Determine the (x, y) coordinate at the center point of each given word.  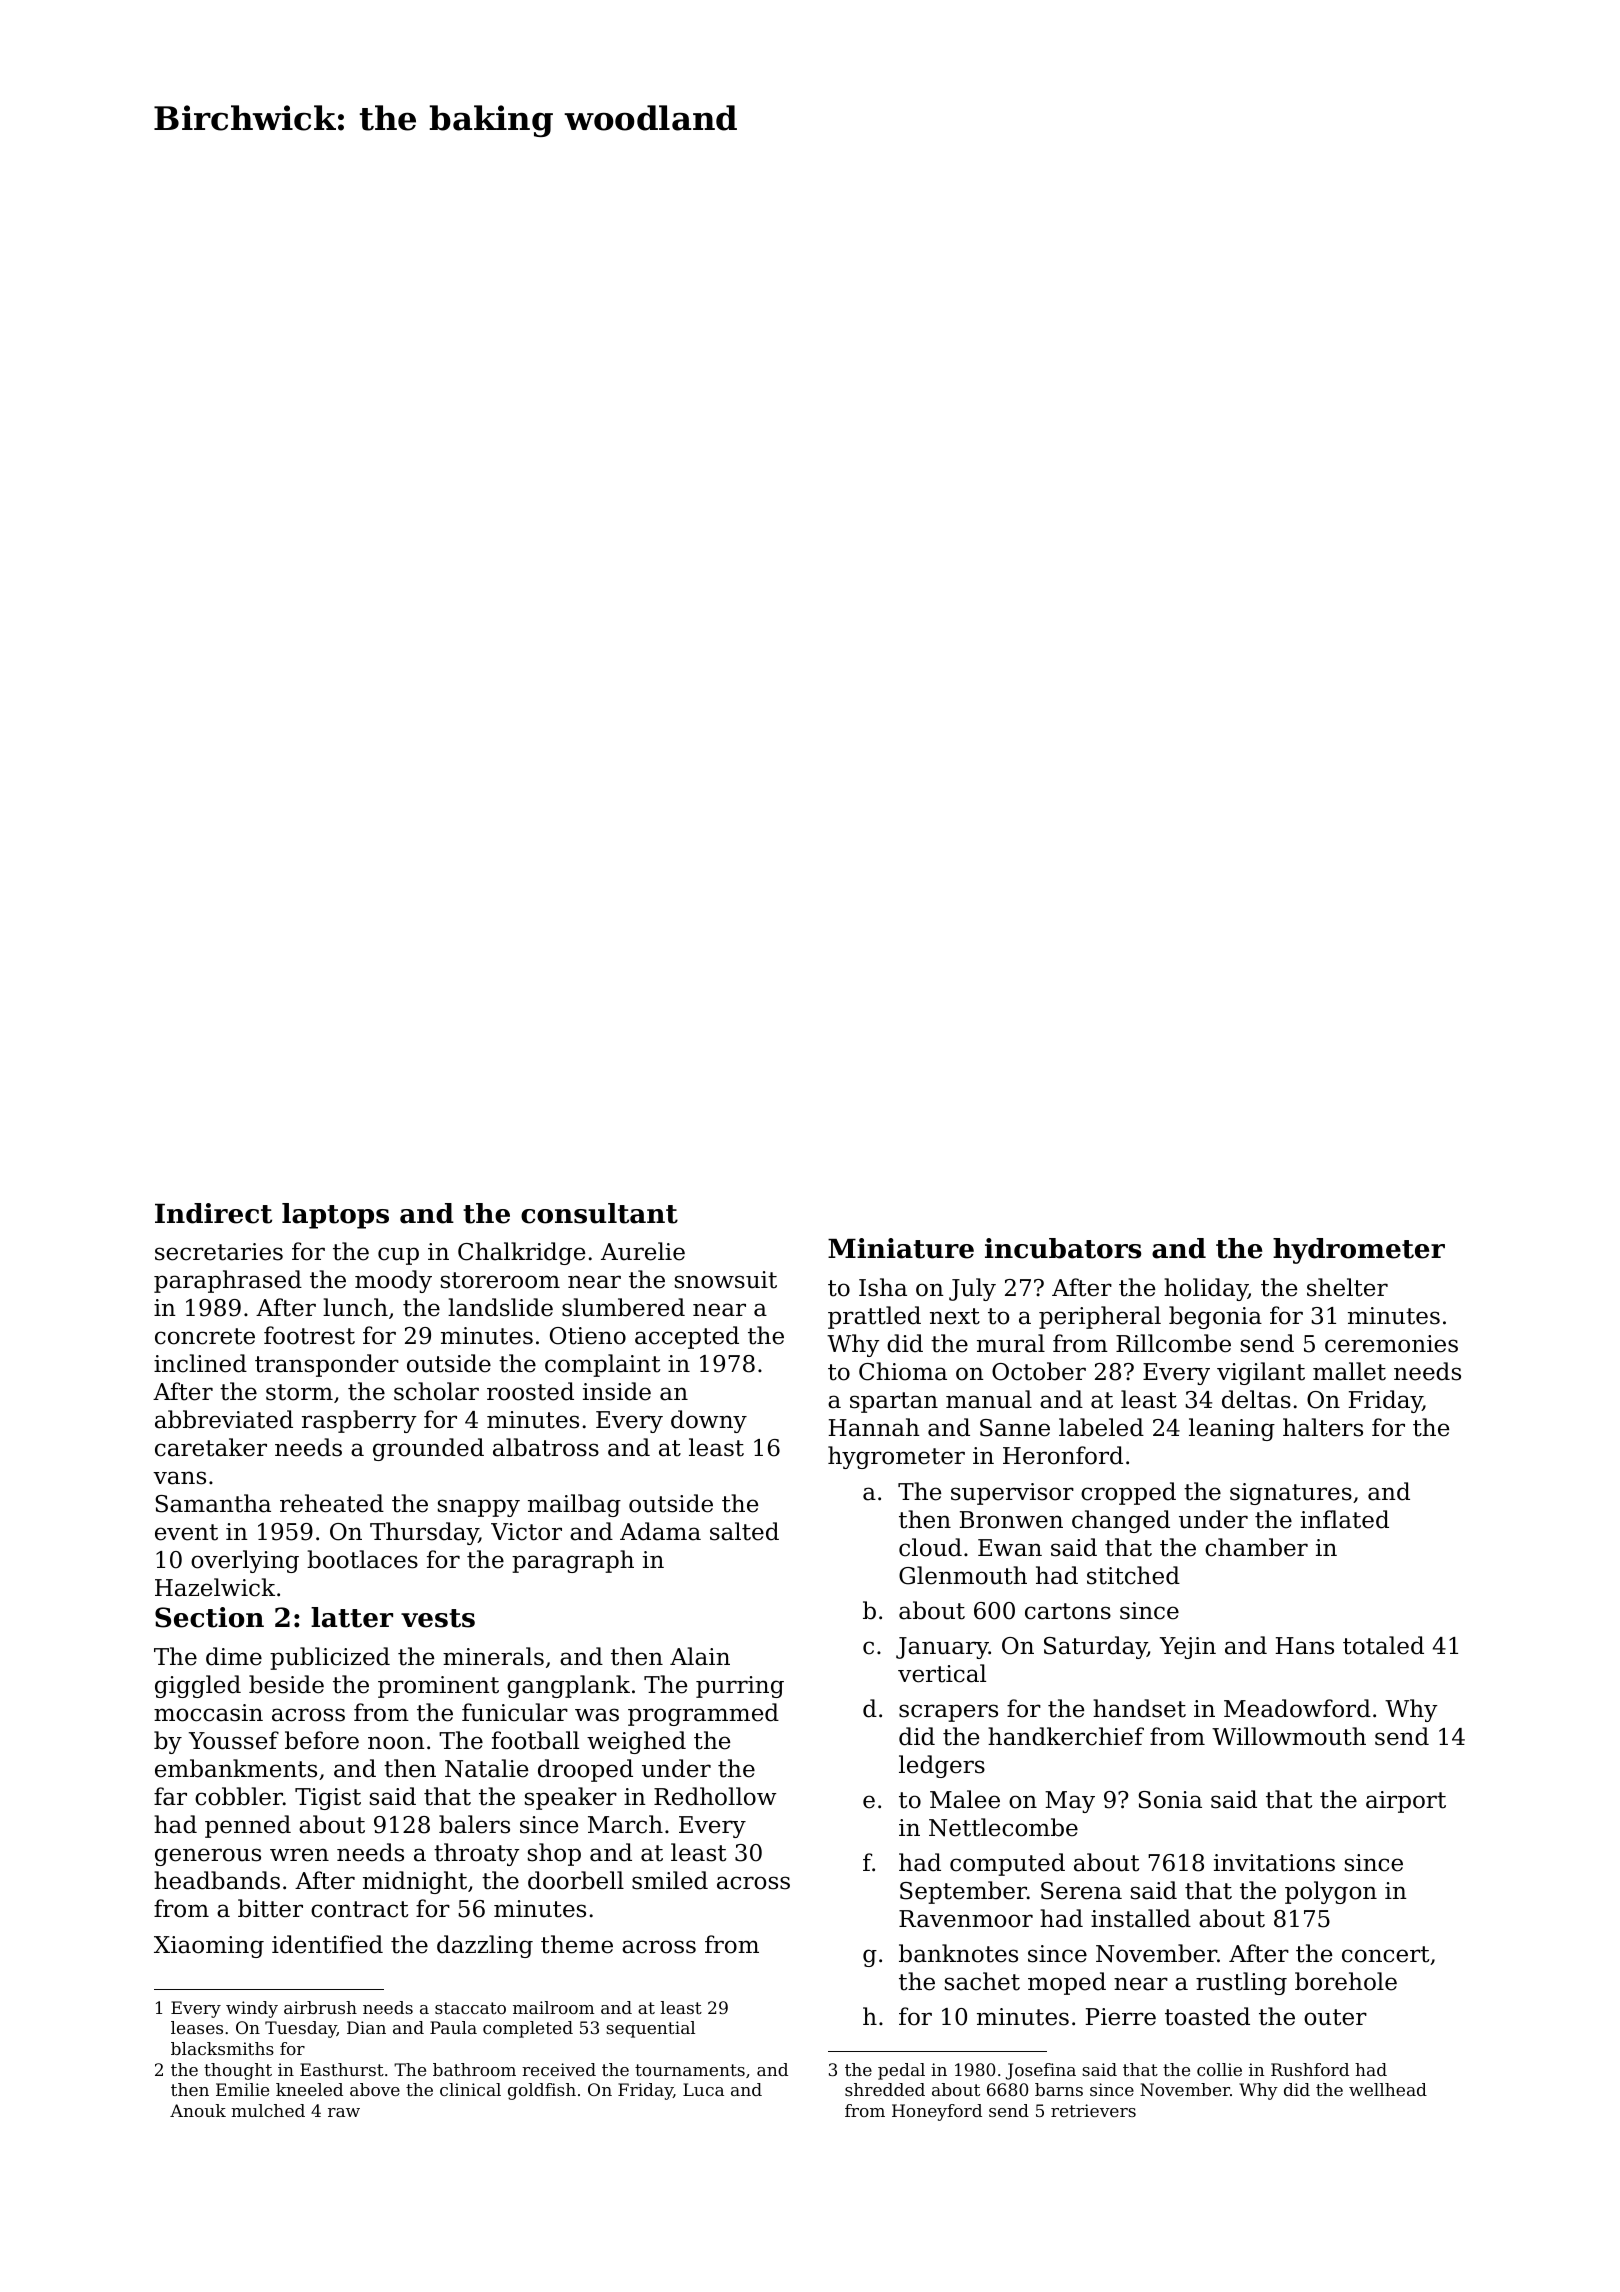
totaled (1383, 1645)
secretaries (219, 1252)
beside (286, 1684)
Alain (700, 1656)
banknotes (958, 1953)
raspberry (359, 1421)
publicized (330, 1658)
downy (709, 1421)
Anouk (198, 2110)
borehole (1346, 1981)
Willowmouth (1289, 1736)
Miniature (901, 1248)
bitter (270, 1908)
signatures (1291, 1494)
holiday (1206, 1289)
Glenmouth (963, 1575)
